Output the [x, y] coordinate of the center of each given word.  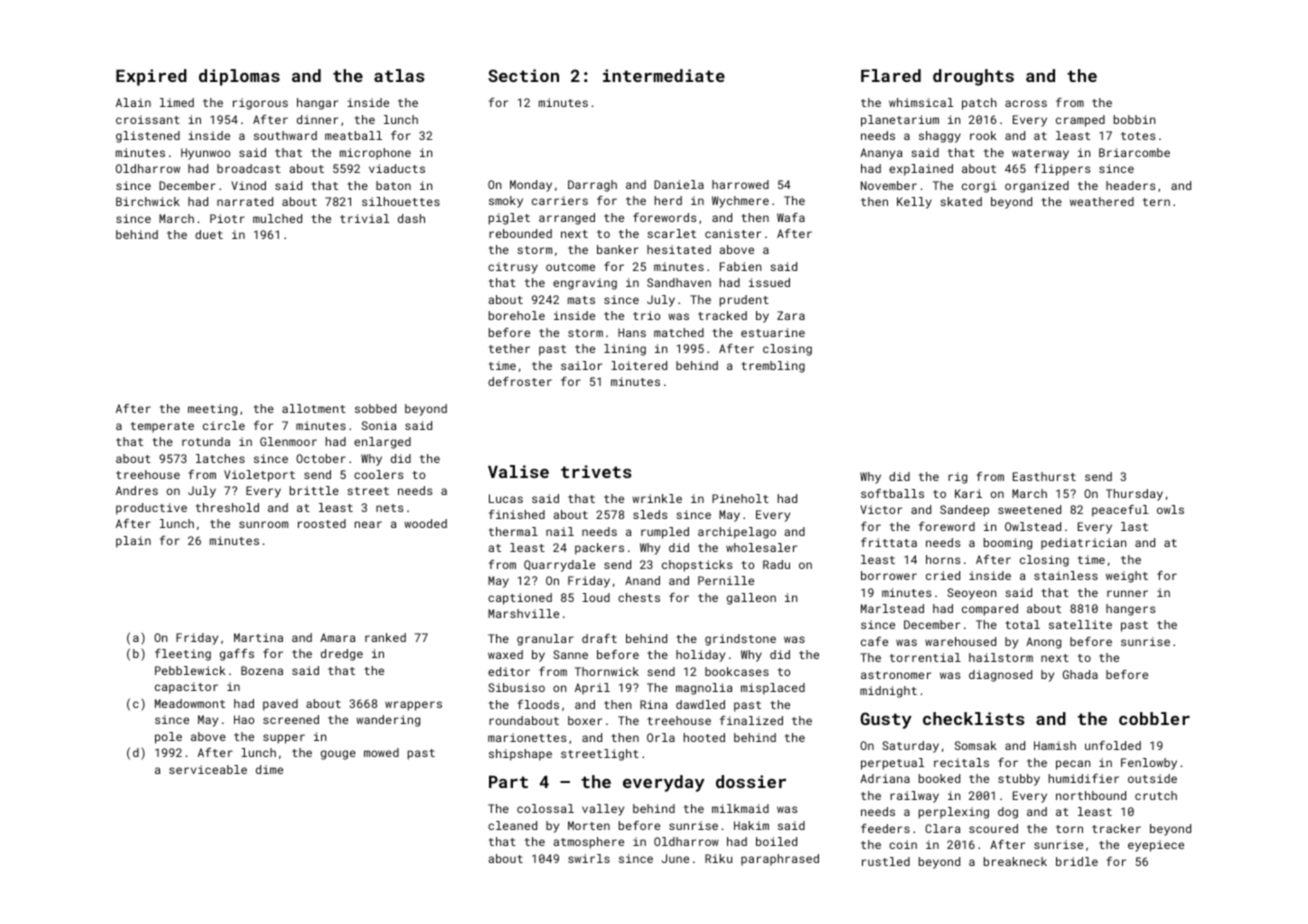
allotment [314, 408]
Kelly [914, 203]
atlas [399, 75]
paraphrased [780, 860]
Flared [891, 75]
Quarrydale [559, 566]
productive [151, 509]
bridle [1077, 861]
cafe [874, 641]
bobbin [1134, 119]
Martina [258, 637]
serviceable [208, 769]
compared [990, 610]
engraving [585, 284]
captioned [520, 599]
